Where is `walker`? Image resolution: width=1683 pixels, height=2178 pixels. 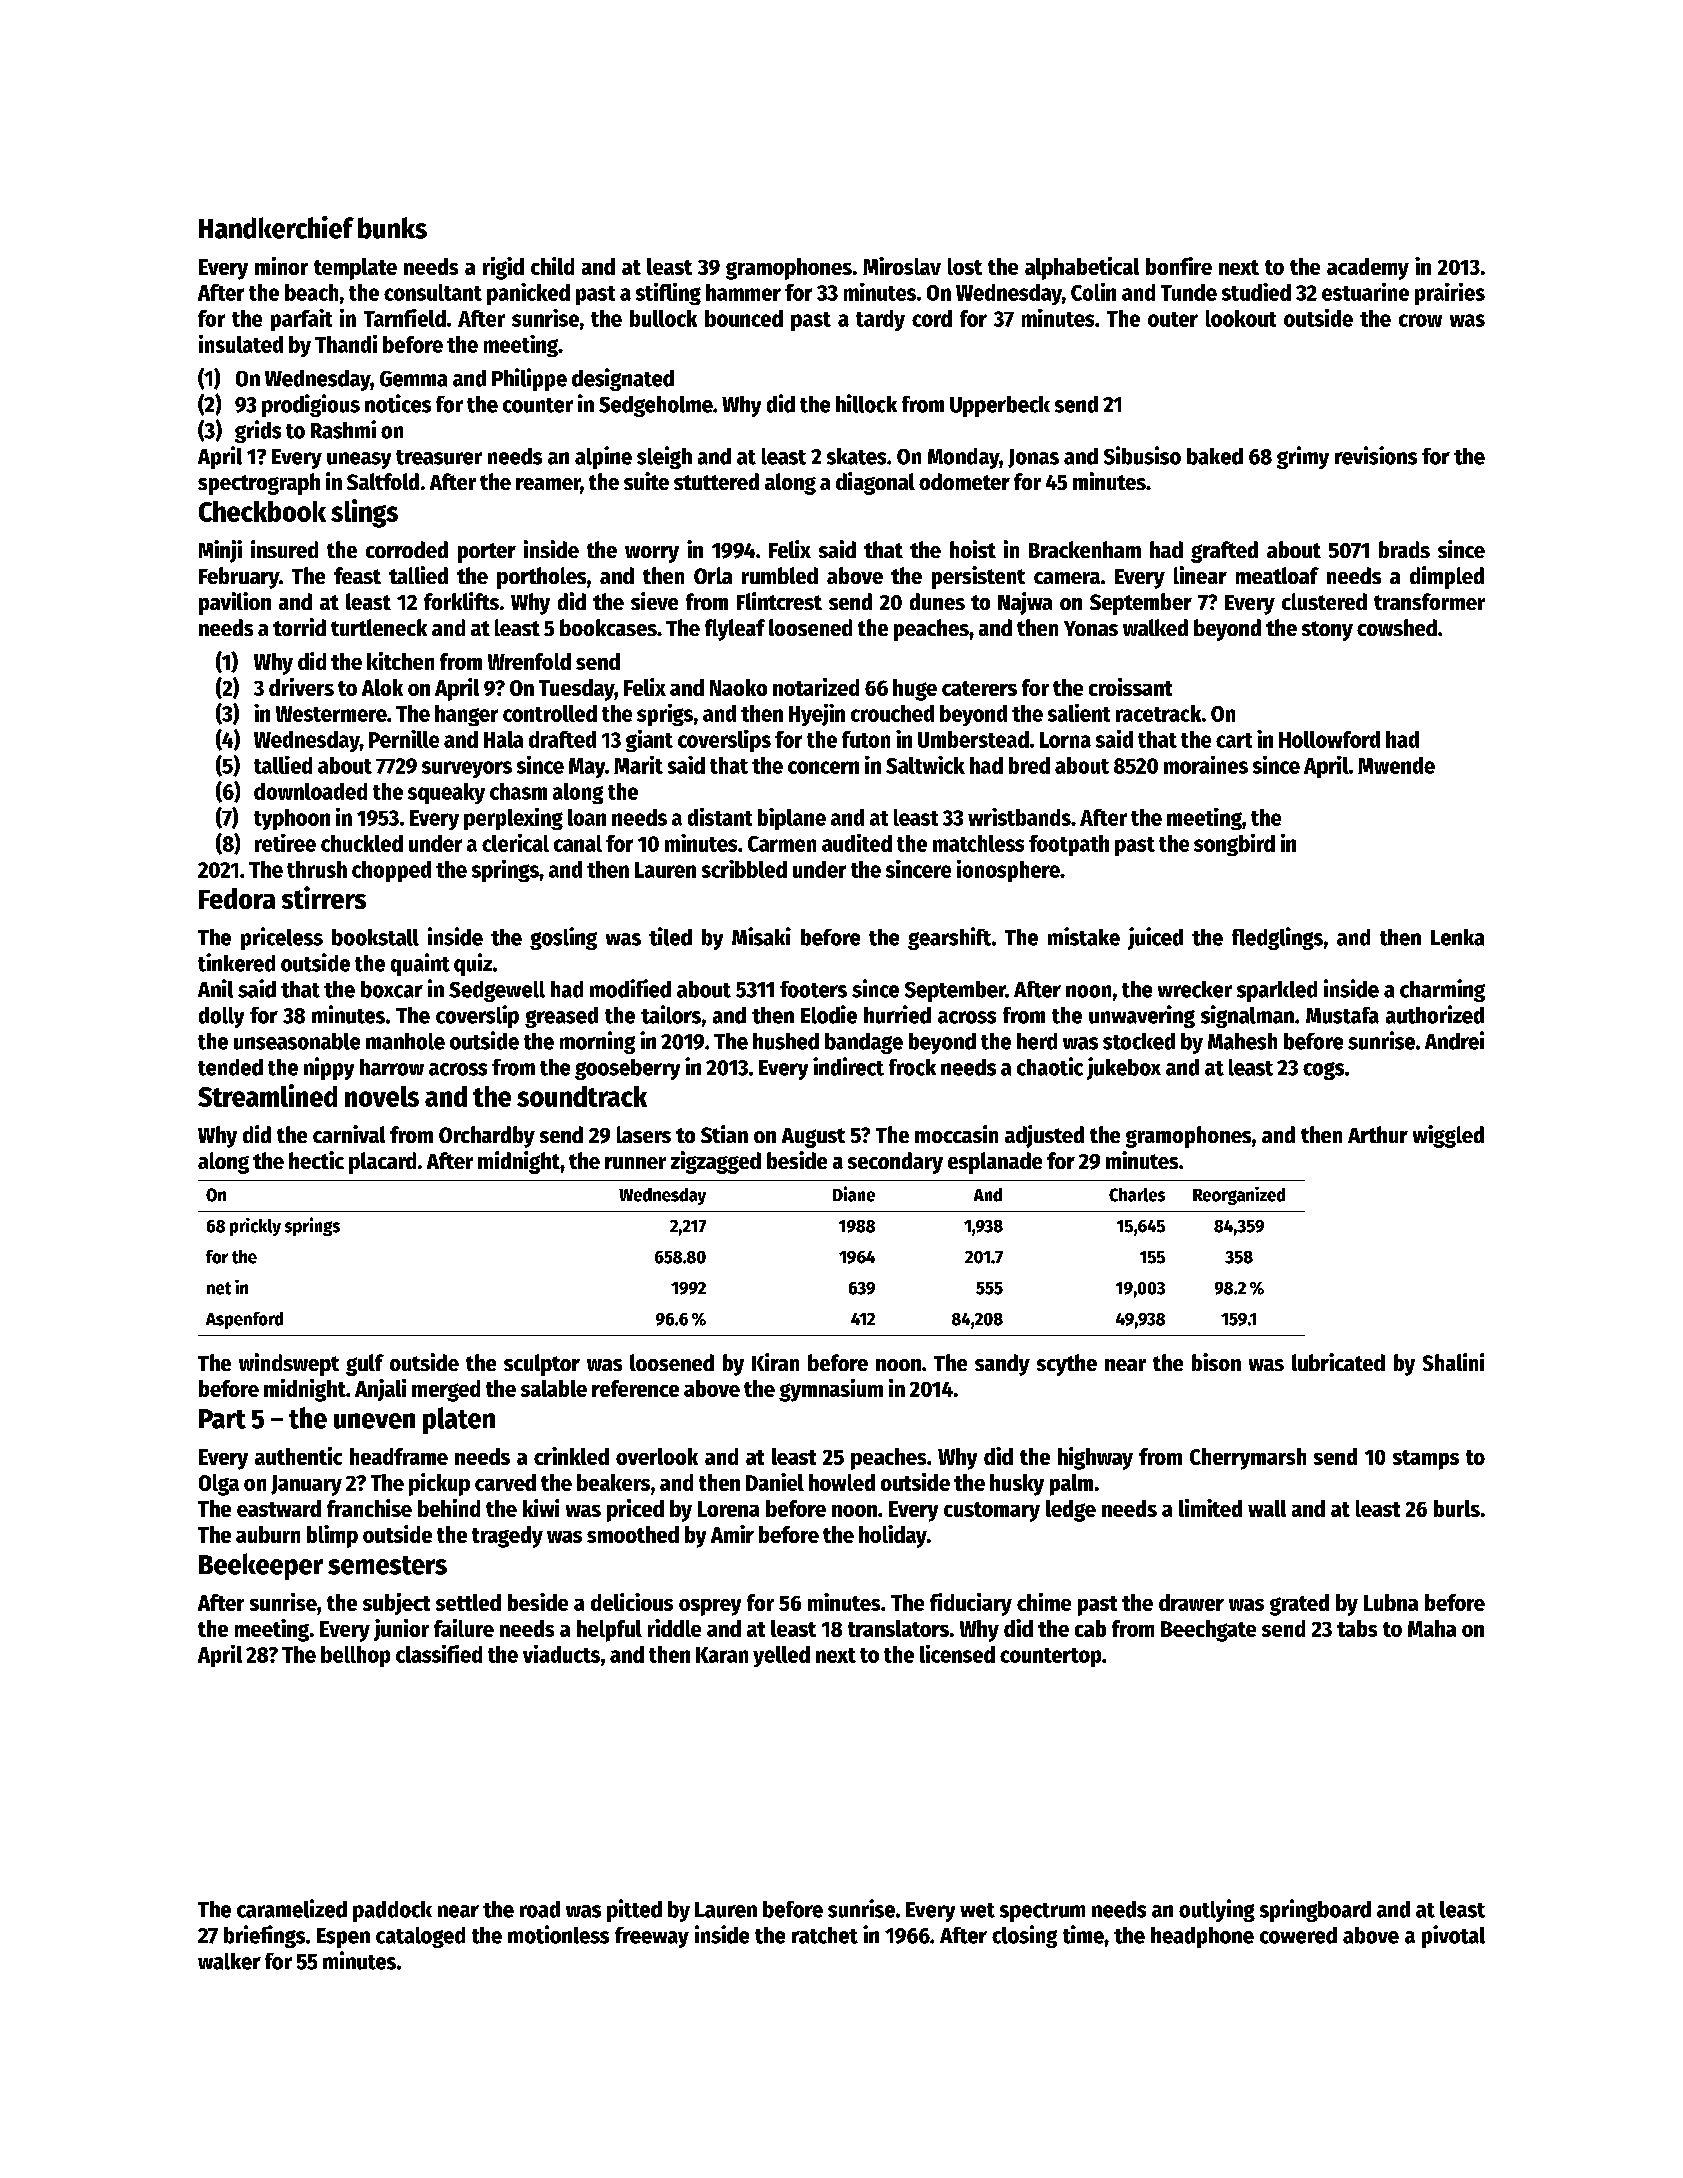 walker is located at coordinates (229, 1961).
